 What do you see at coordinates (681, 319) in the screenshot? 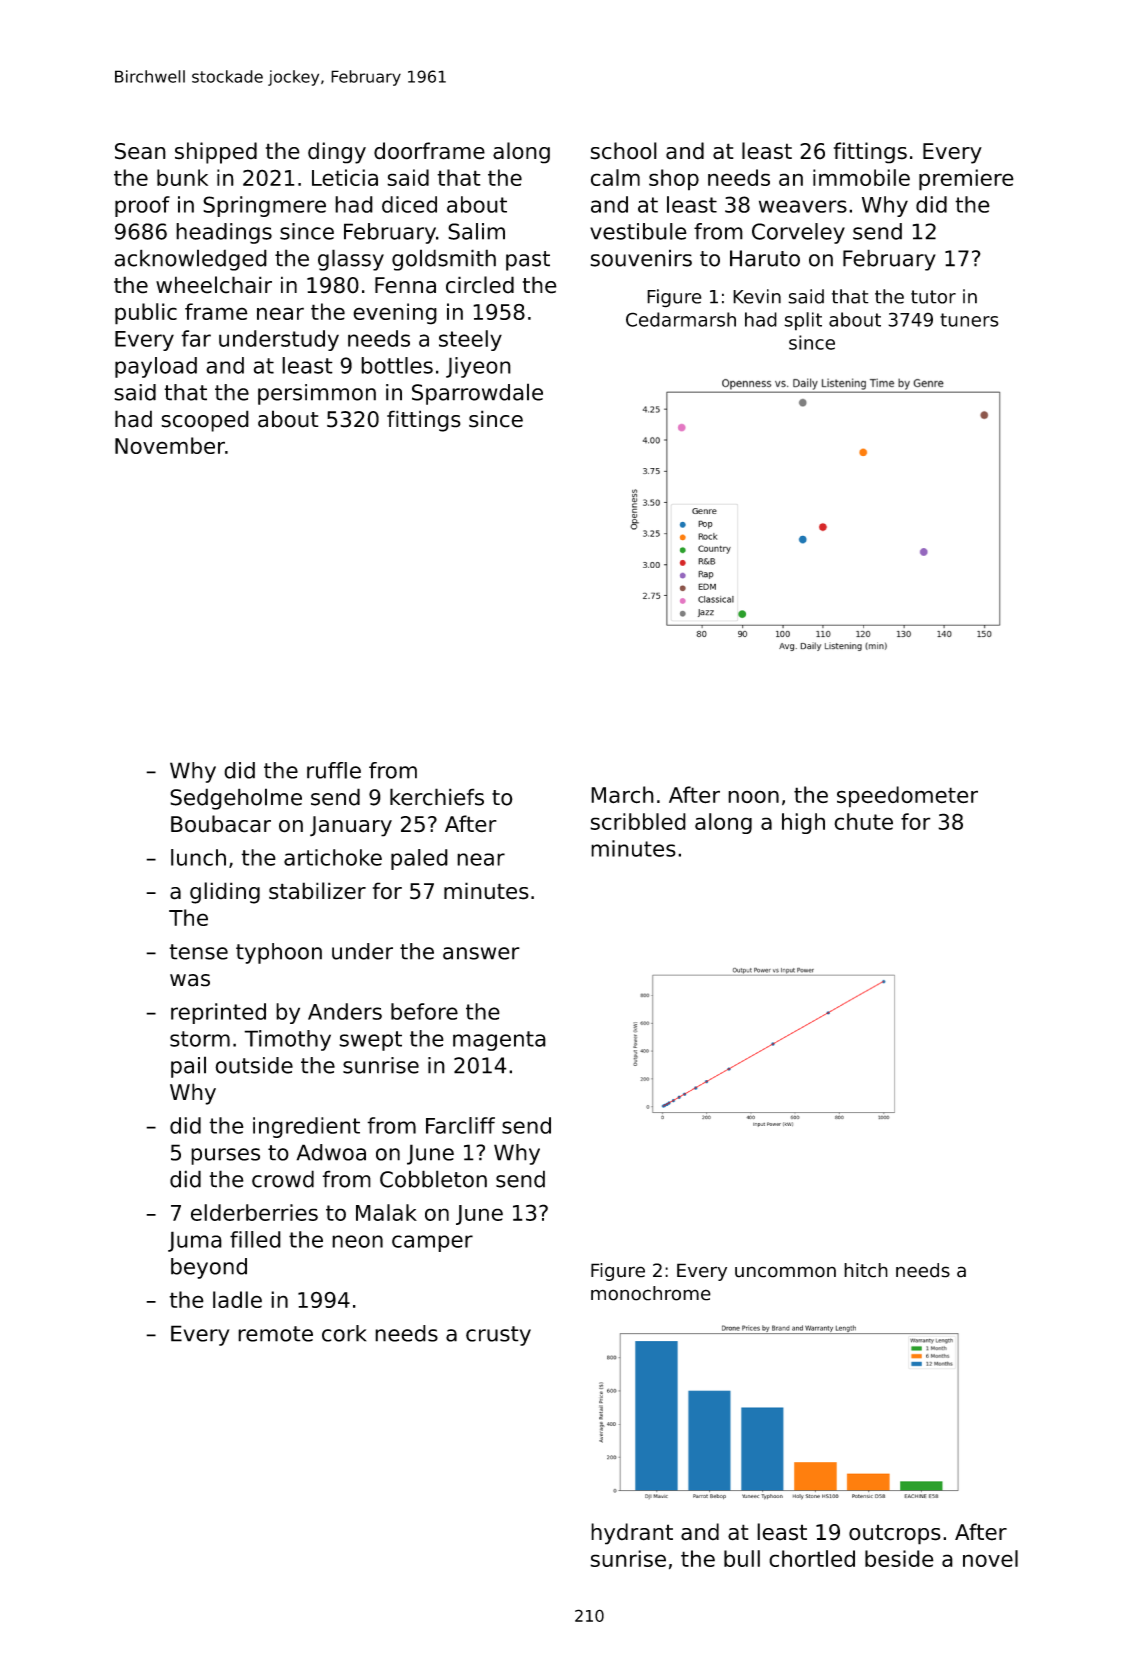
I see `Cedarmarsh` at bounding box center [681, 319].
